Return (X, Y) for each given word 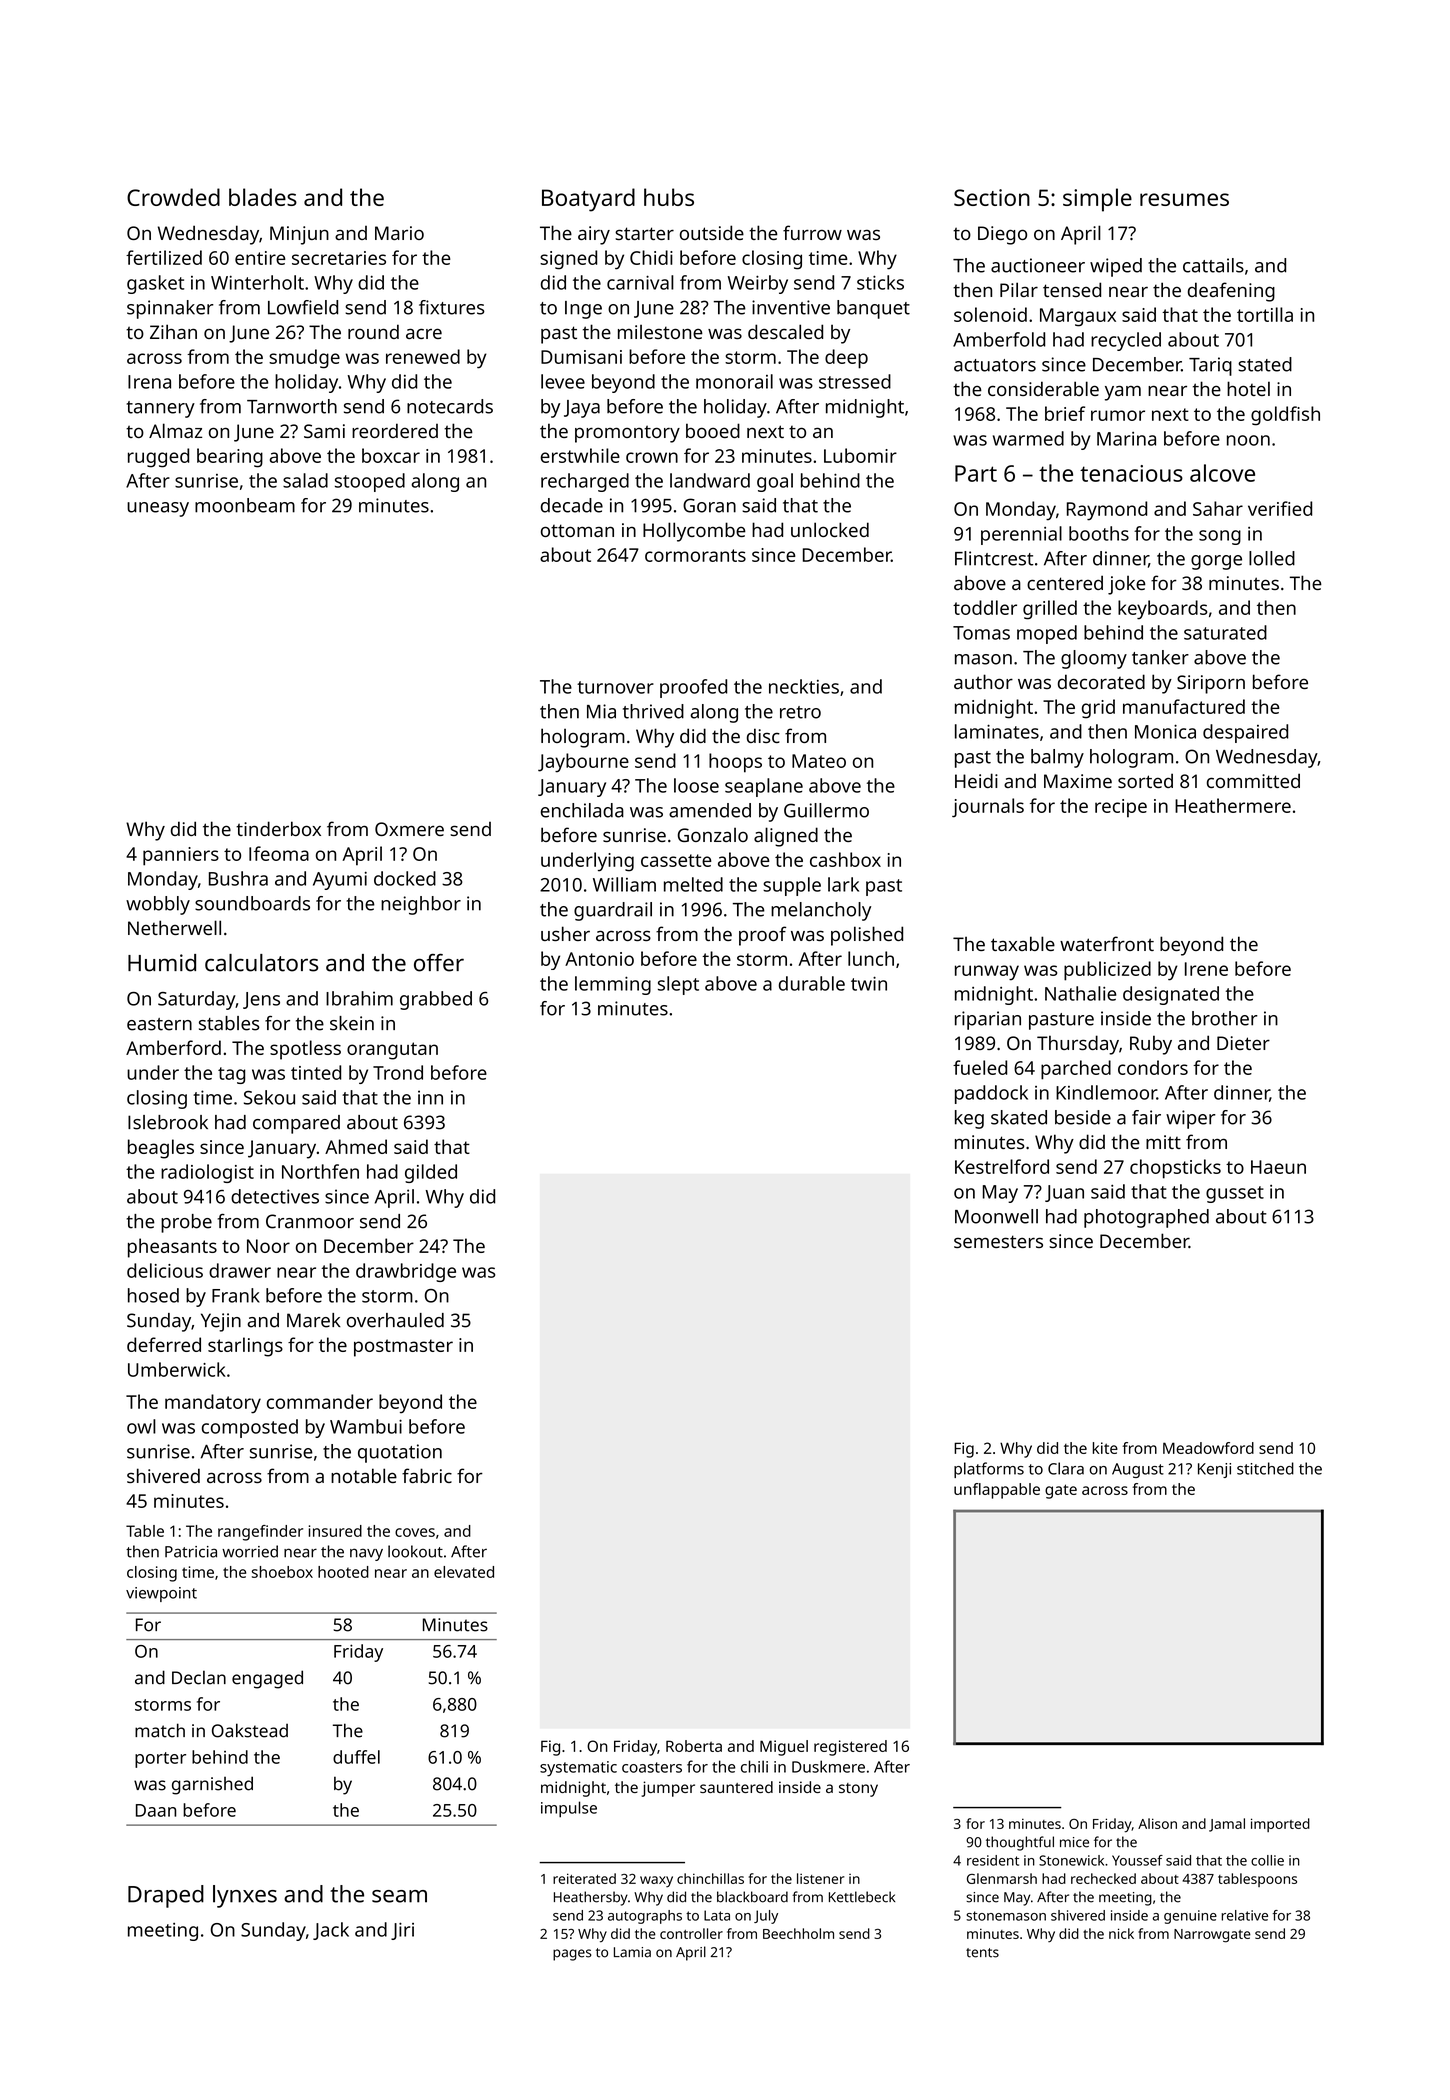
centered (1065, 582)
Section (992, 197)
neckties (804, 686)
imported (1280, 1825)
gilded (431, 1173)
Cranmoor (310, 1221)
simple (1097, 200)
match (160, 1730)
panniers (181, 856)
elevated (464, 1572)
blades (263, 197)
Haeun (1278, 1167)
